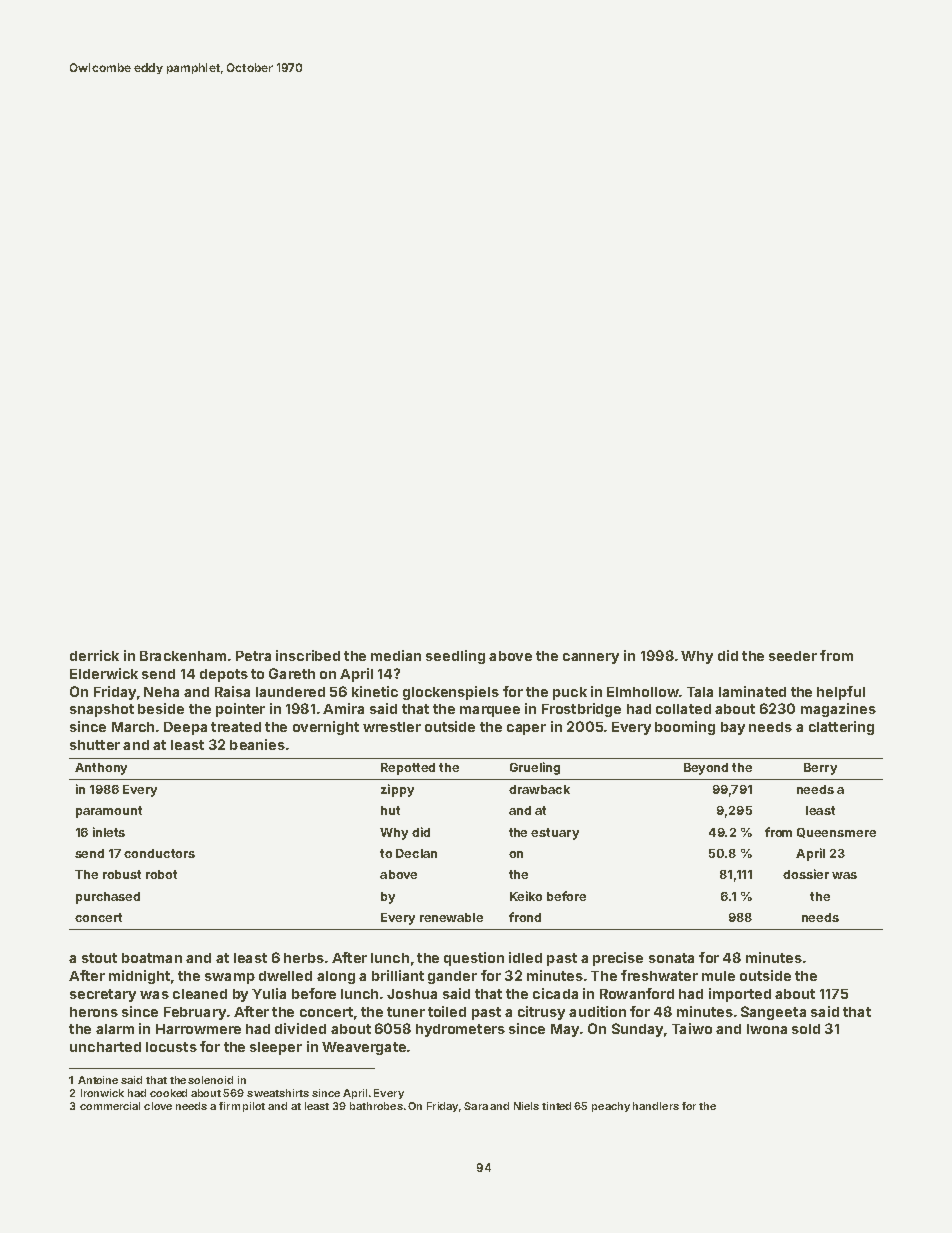 Image resolution: width=952 pixels, height=1233 pixels. What do you see at coordinates (806, 874) in the screenshot?
I see `dossier` at bounding box center [806, 874].
